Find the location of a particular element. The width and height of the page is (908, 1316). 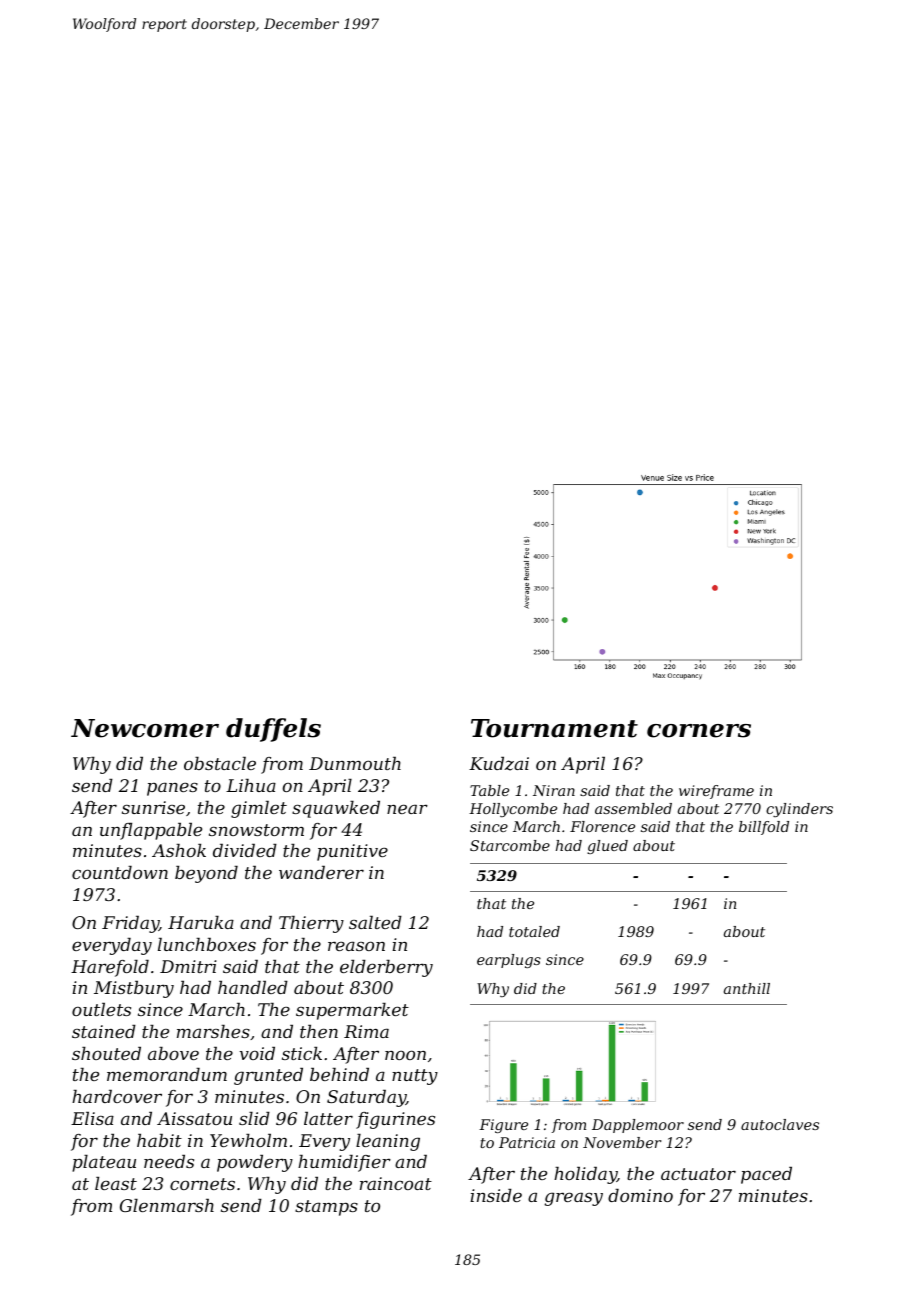

anthill is located at coordinates (747, 988).
